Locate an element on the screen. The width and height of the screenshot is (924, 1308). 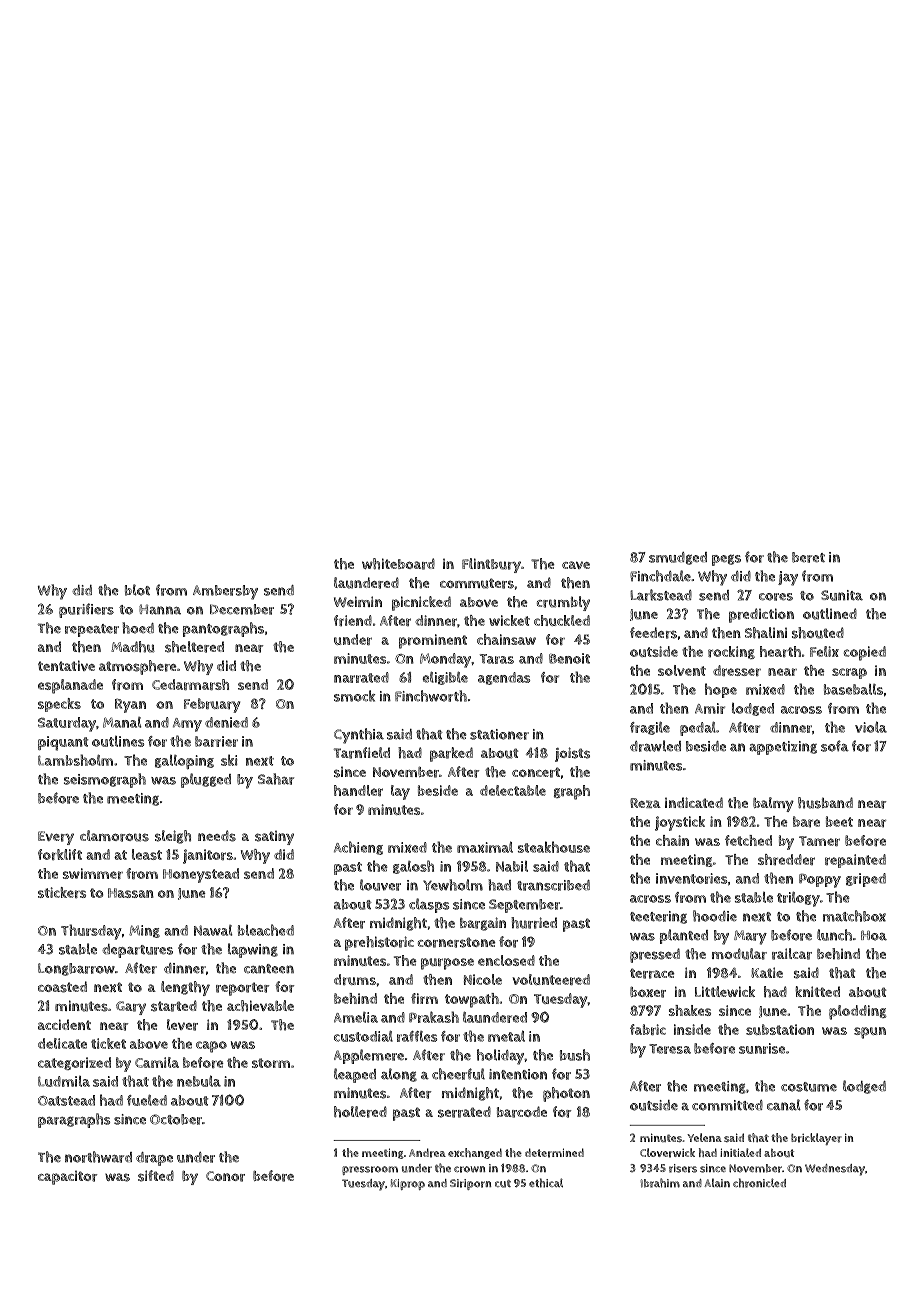
beret is located at coordinates (808, 557).
